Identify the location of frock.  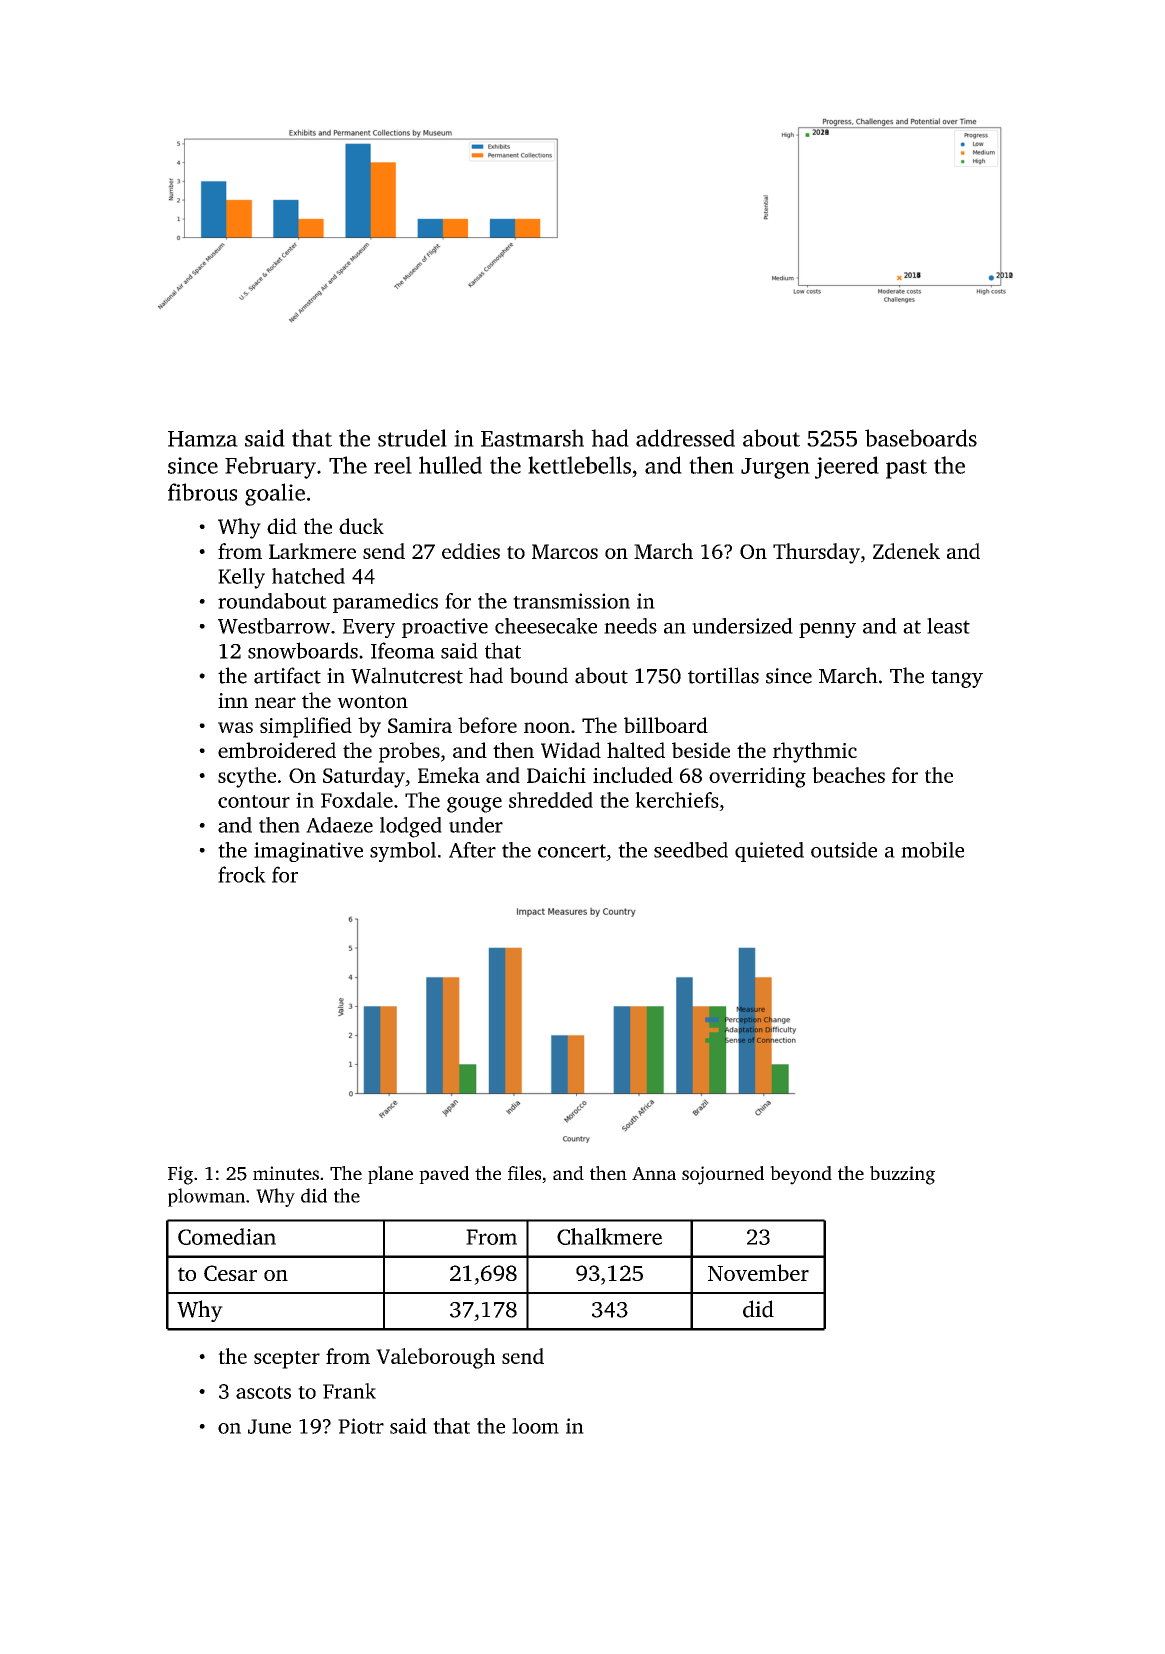
(242, 874).
